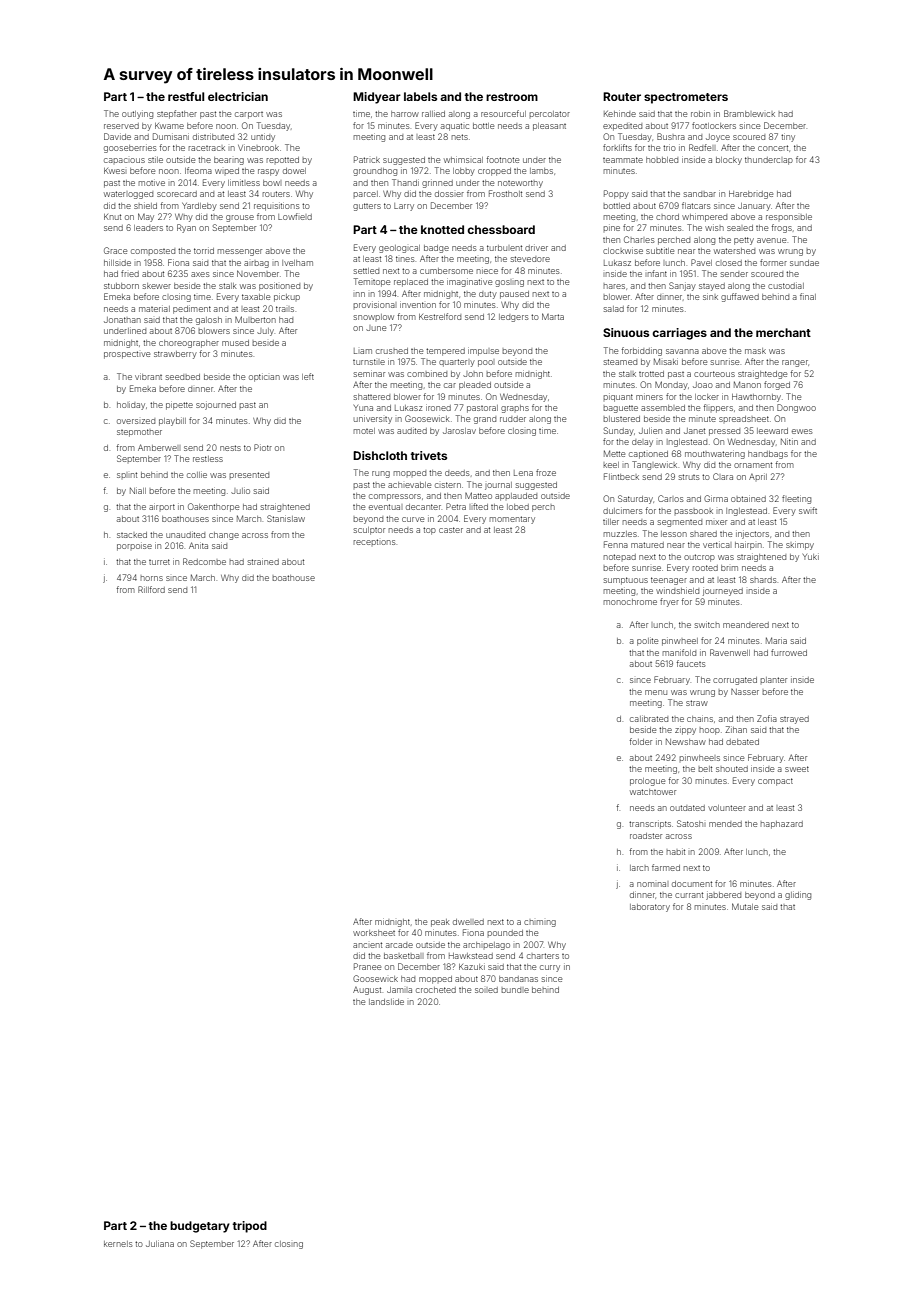  Describe the element at coordinates (752, 535) in the screenshot. I see `injectors` at that location.
